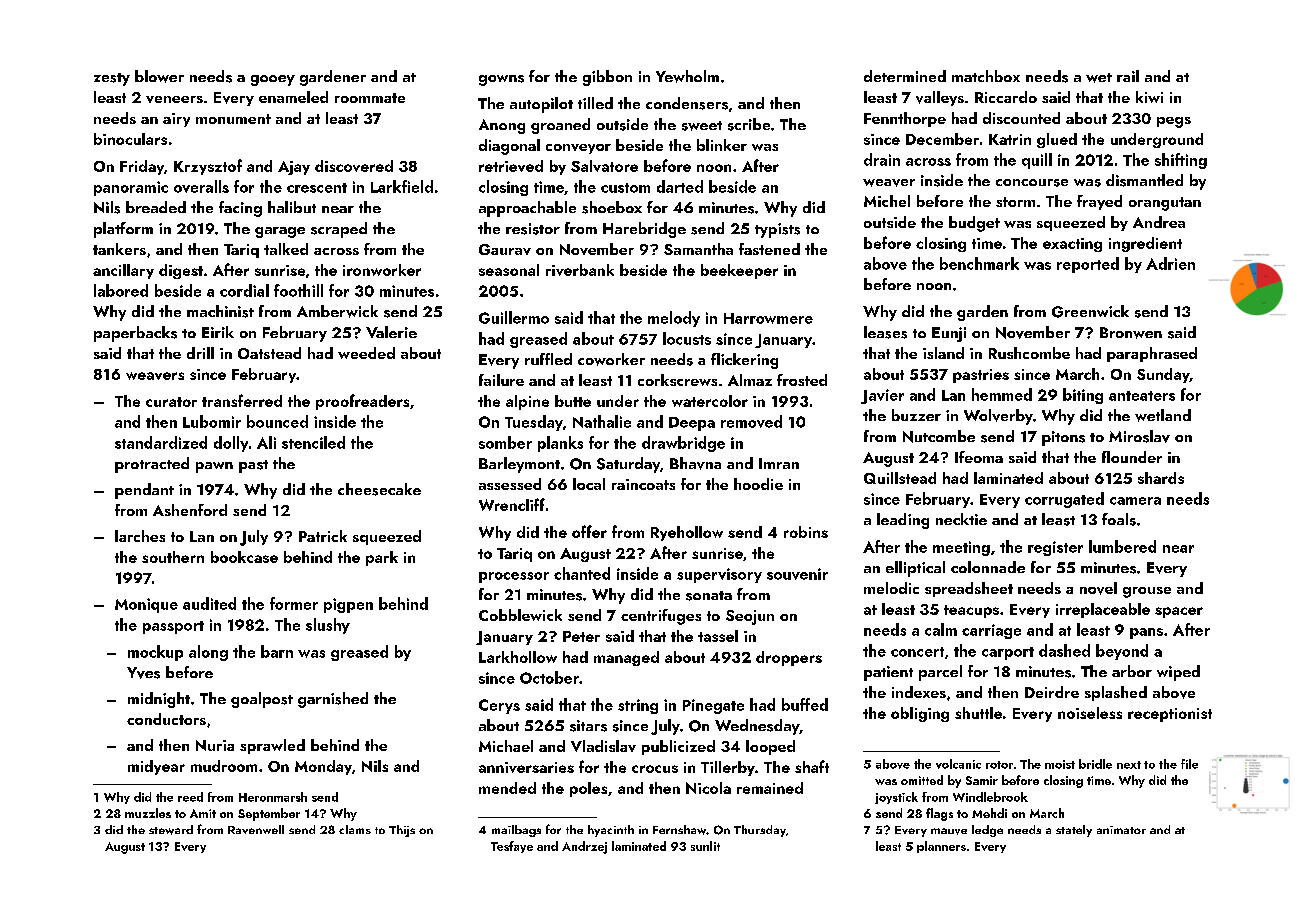 This image has height=924, width=1308. Describe the element at coordinates (231, 444) in the image. I see `dolly` at that location.
